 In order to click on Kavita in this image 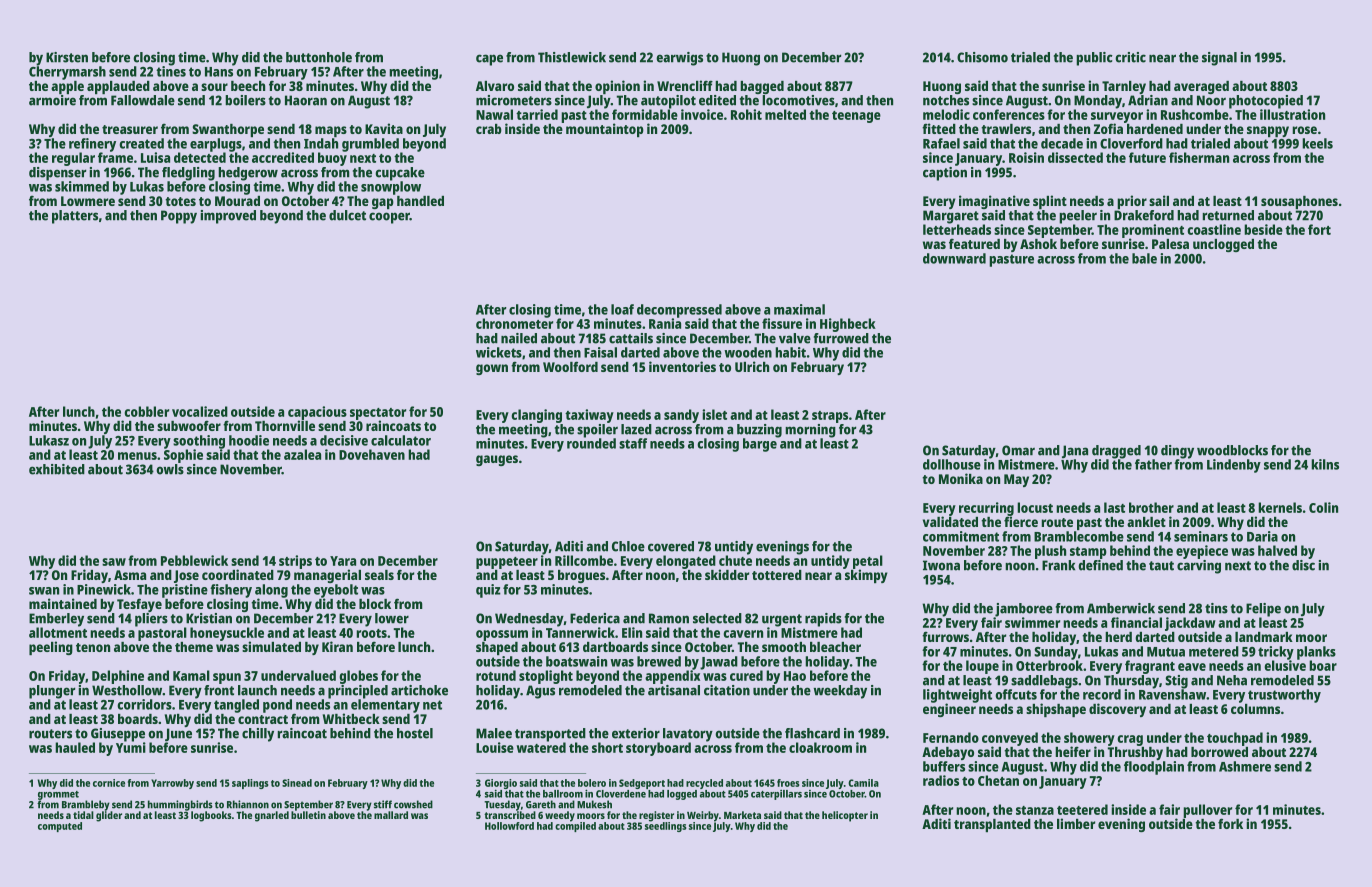, I will do `click(384, 128)`.
